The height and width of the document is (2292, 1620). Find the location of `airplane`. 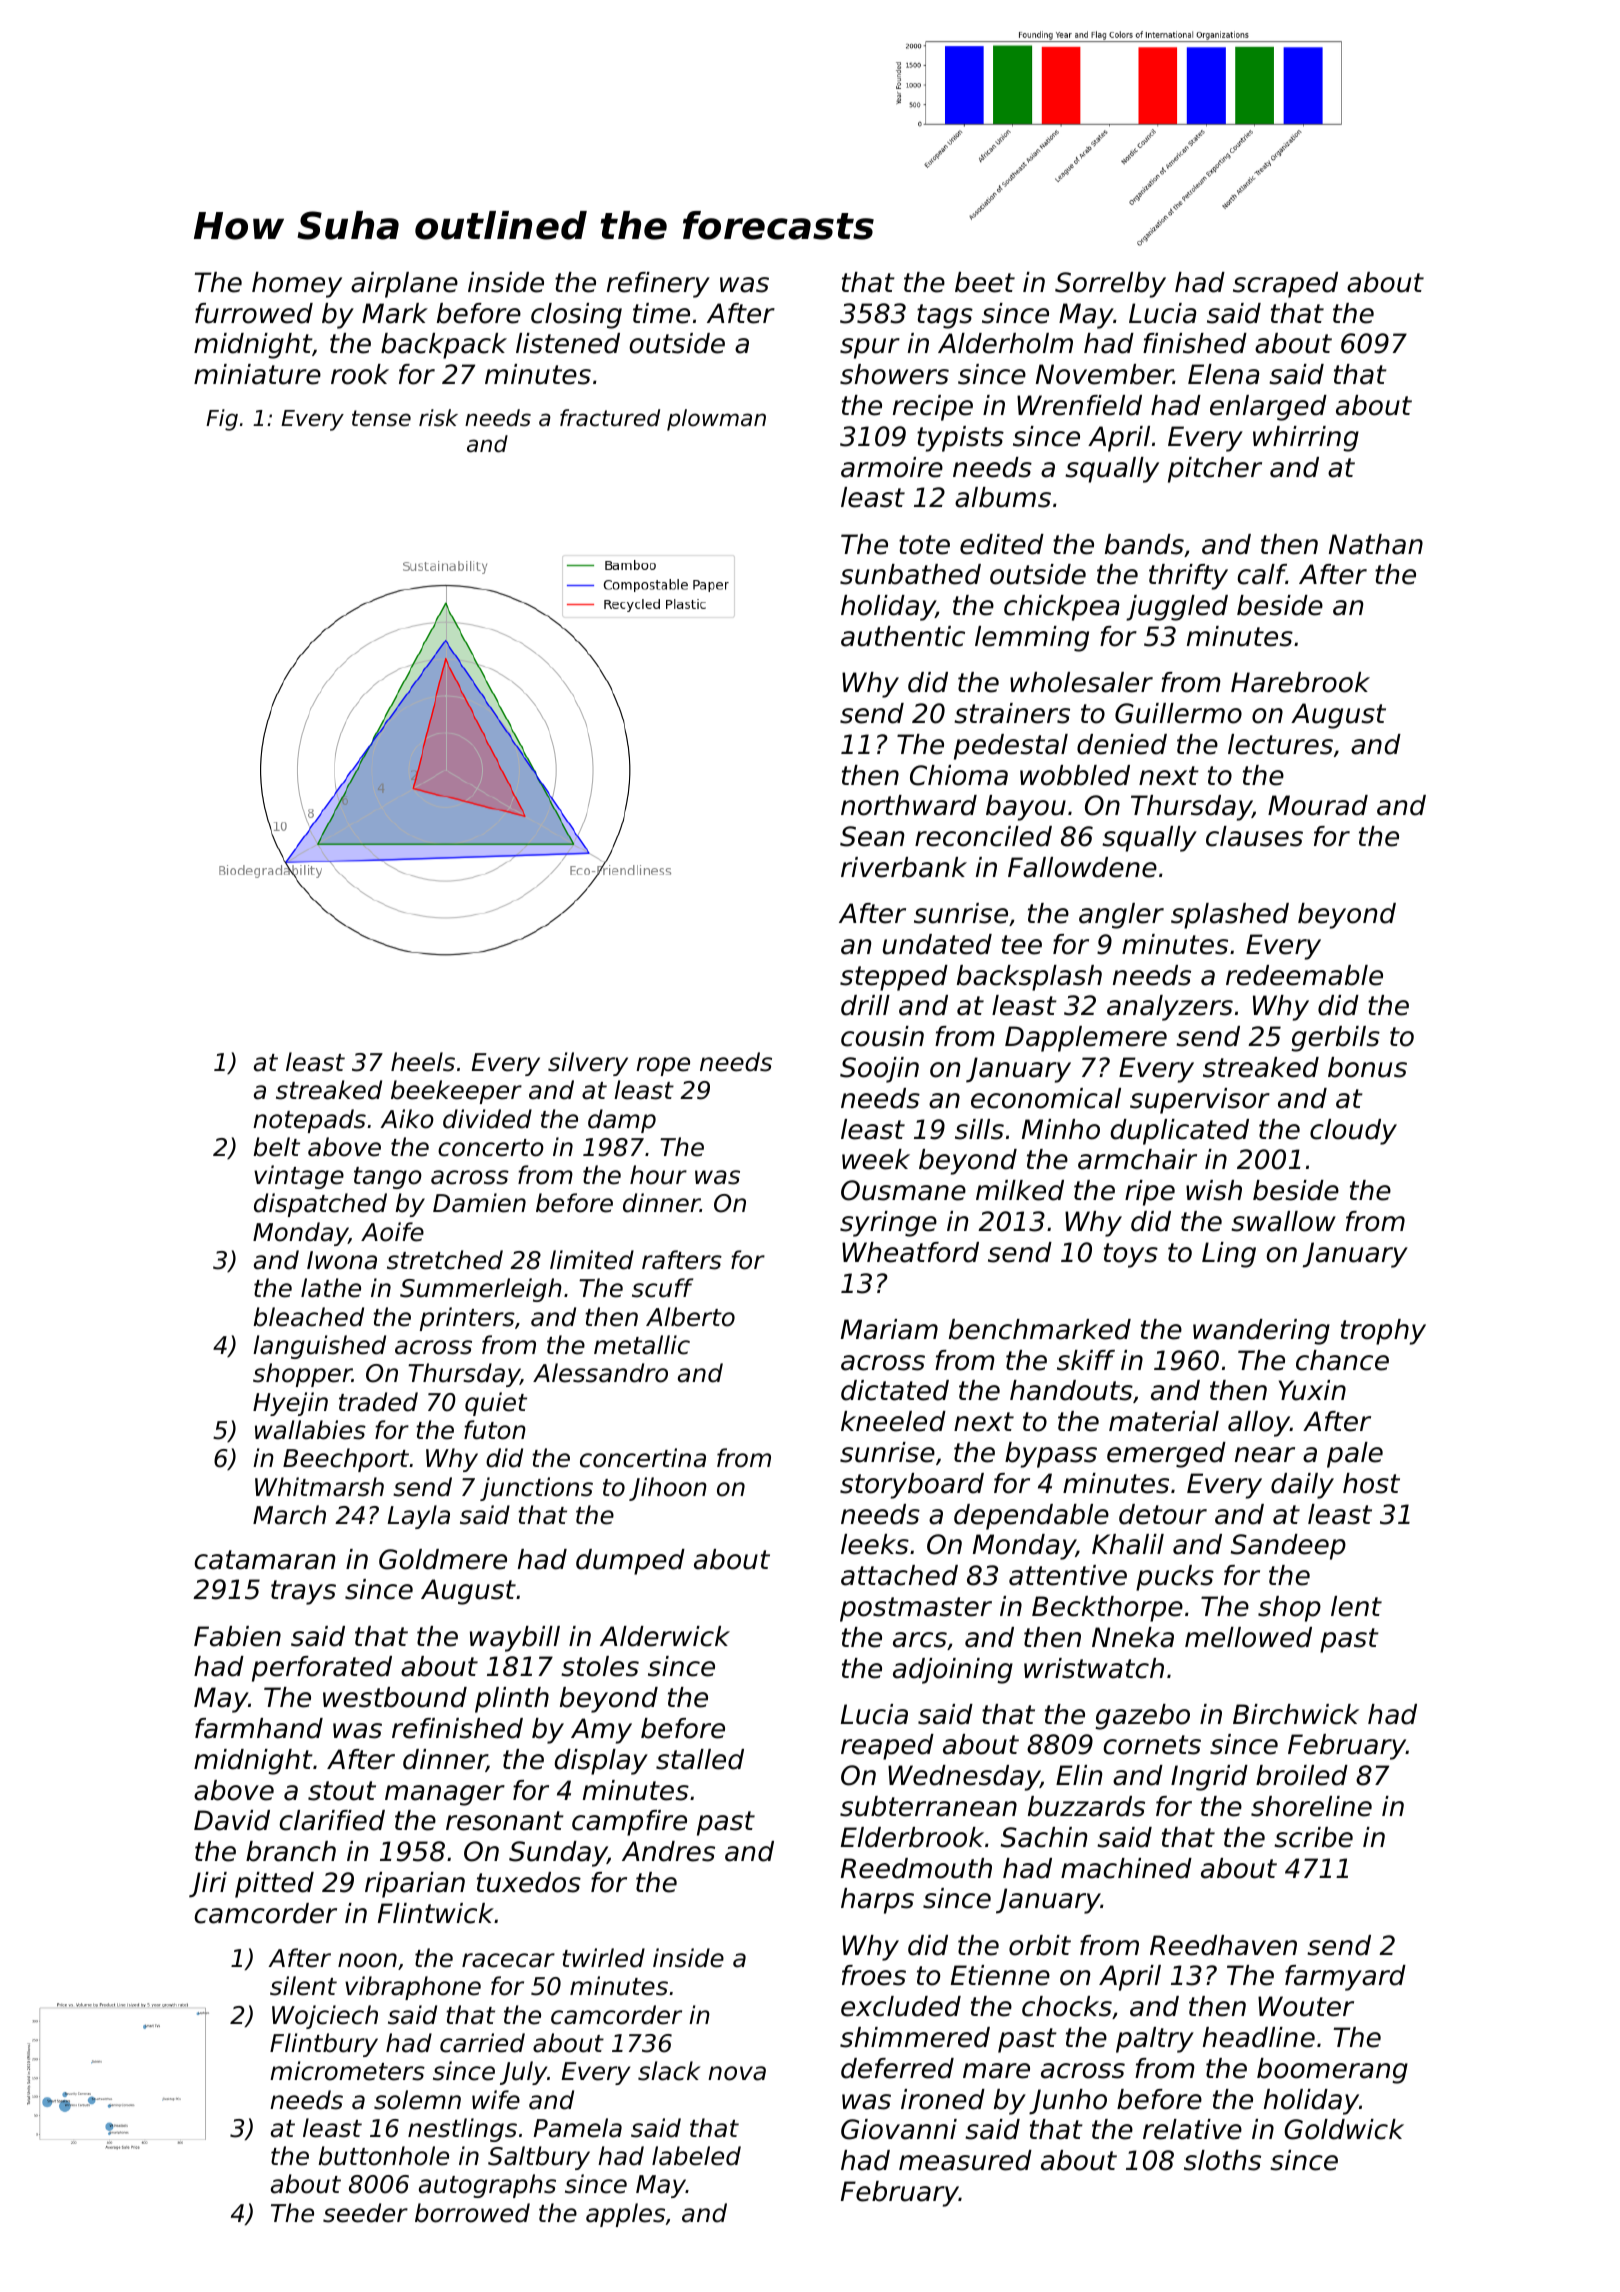

airplane is located at coordinates (404, 285).
